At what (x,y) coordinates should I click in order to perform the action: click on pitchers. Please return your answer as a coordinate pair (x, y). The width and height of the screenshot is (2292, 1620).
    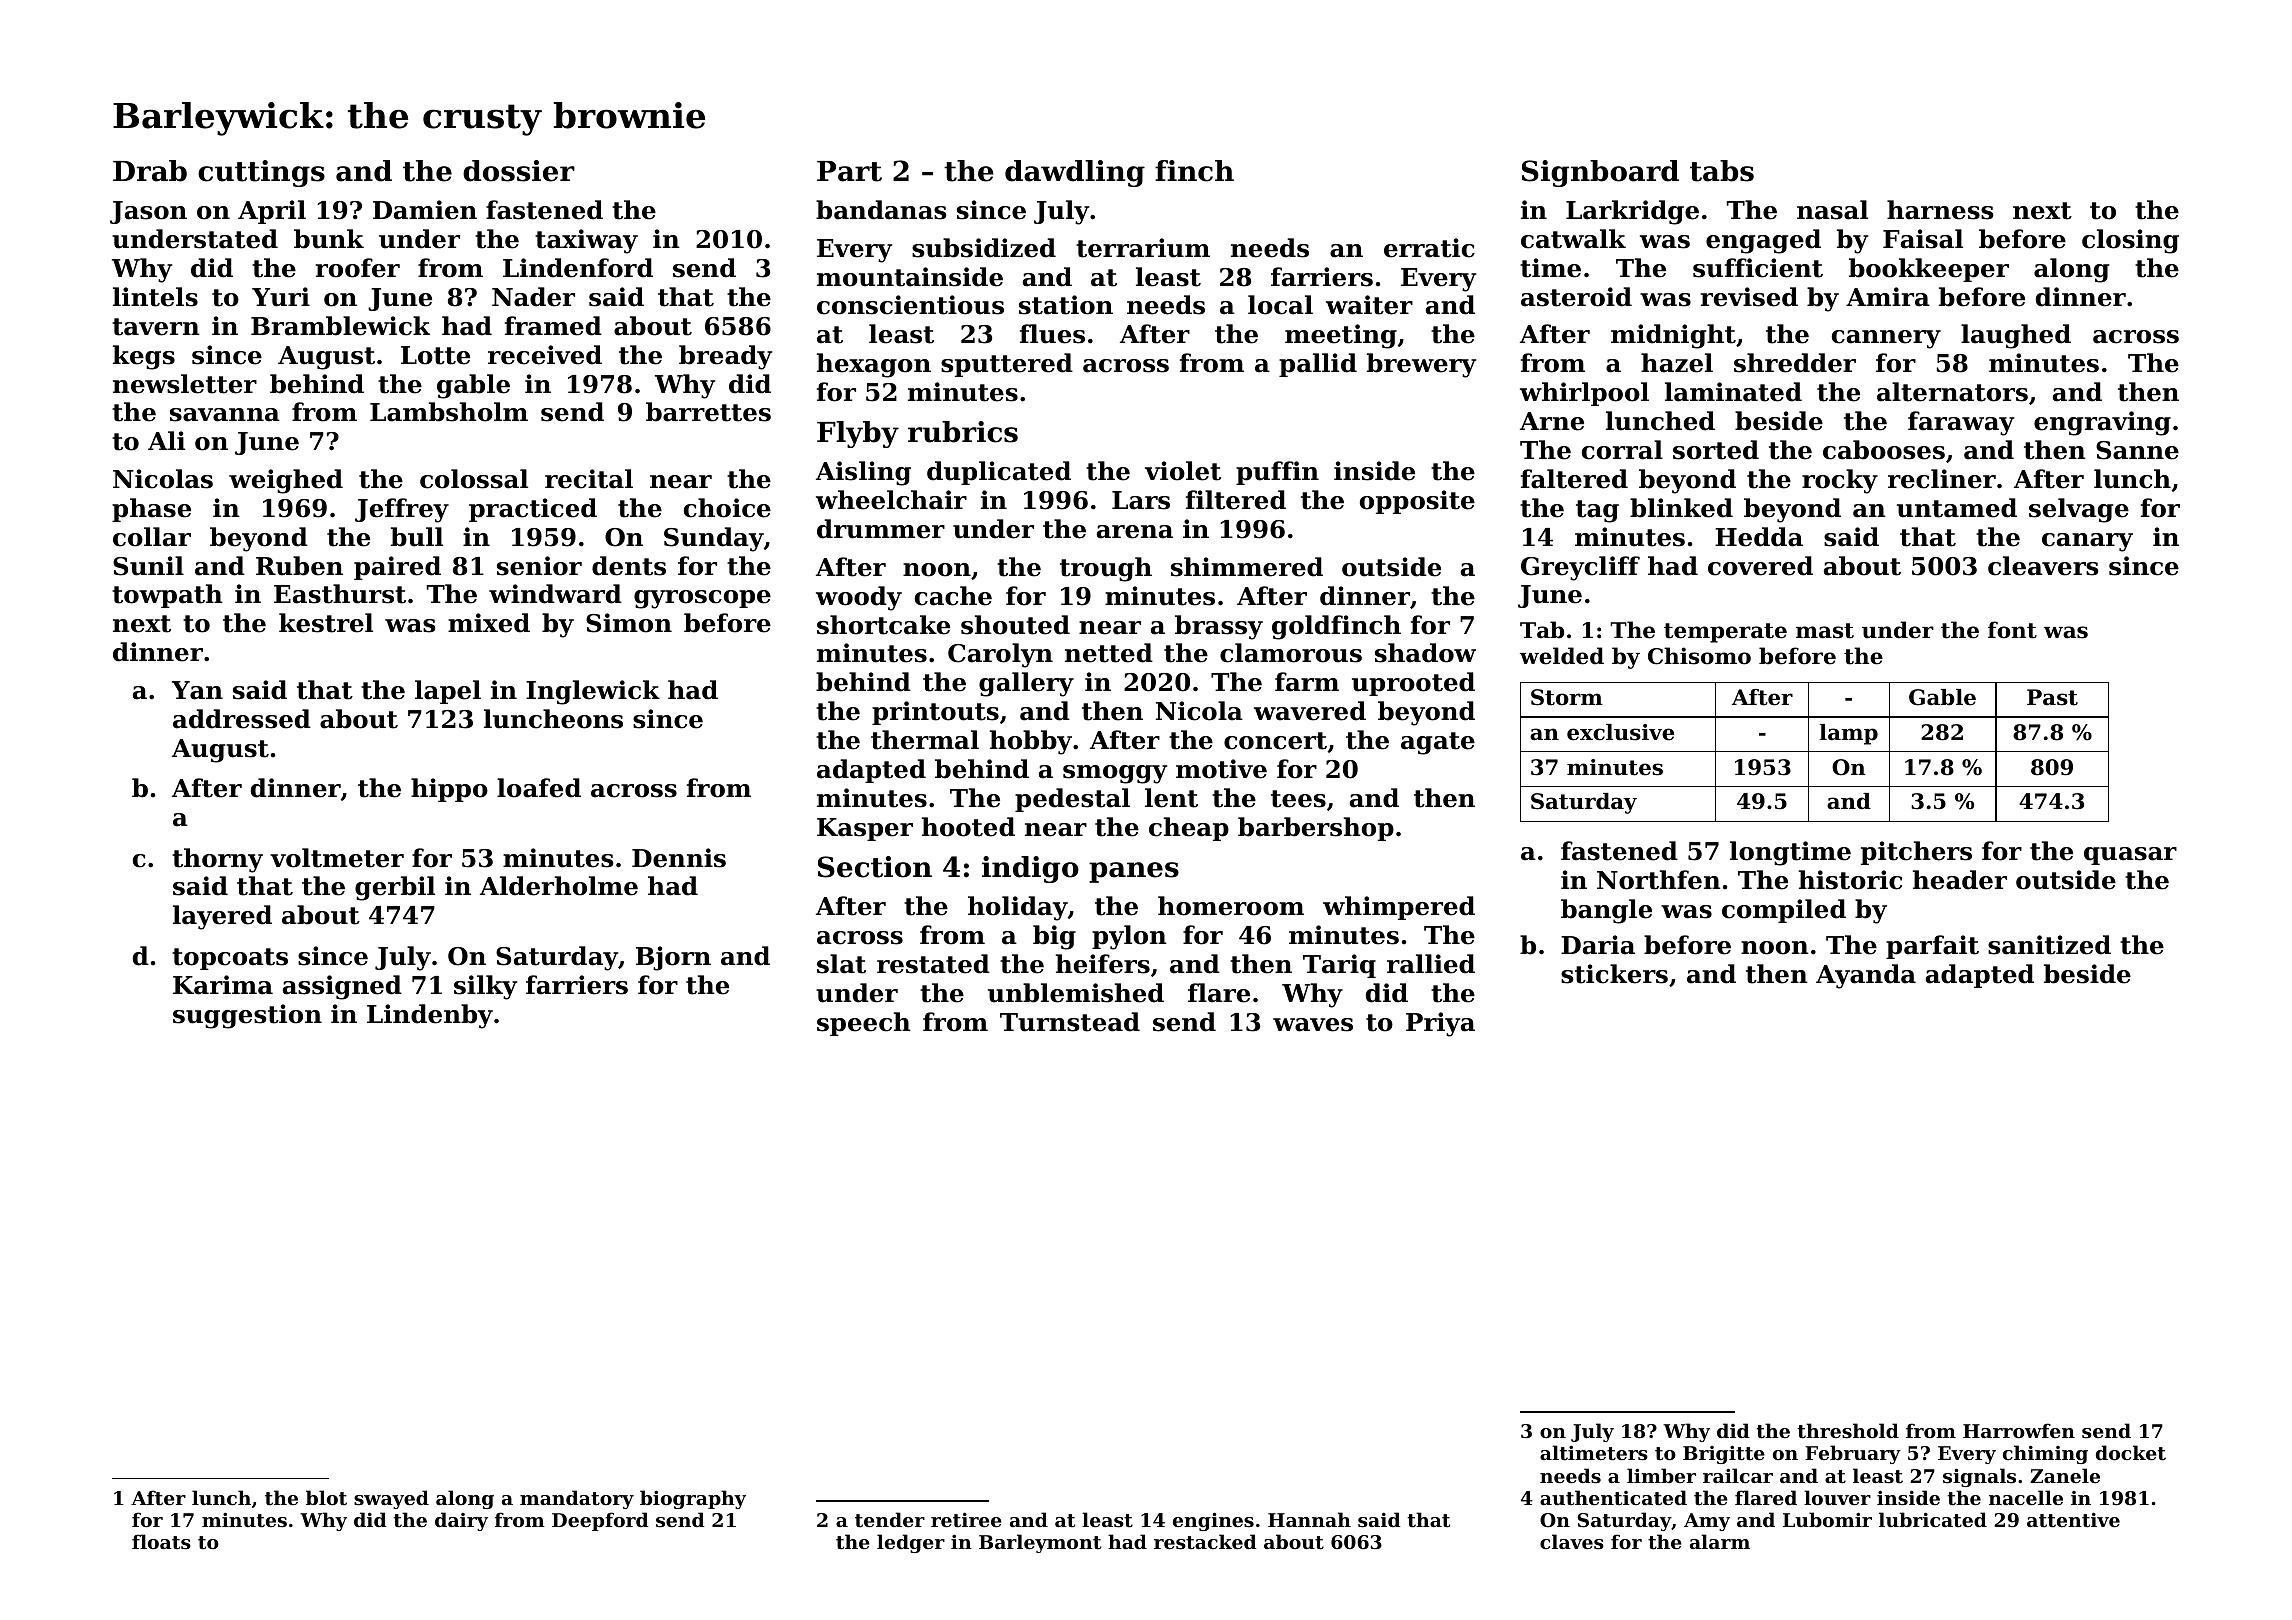
    Looking at the image, I should click on (1916, 853).
